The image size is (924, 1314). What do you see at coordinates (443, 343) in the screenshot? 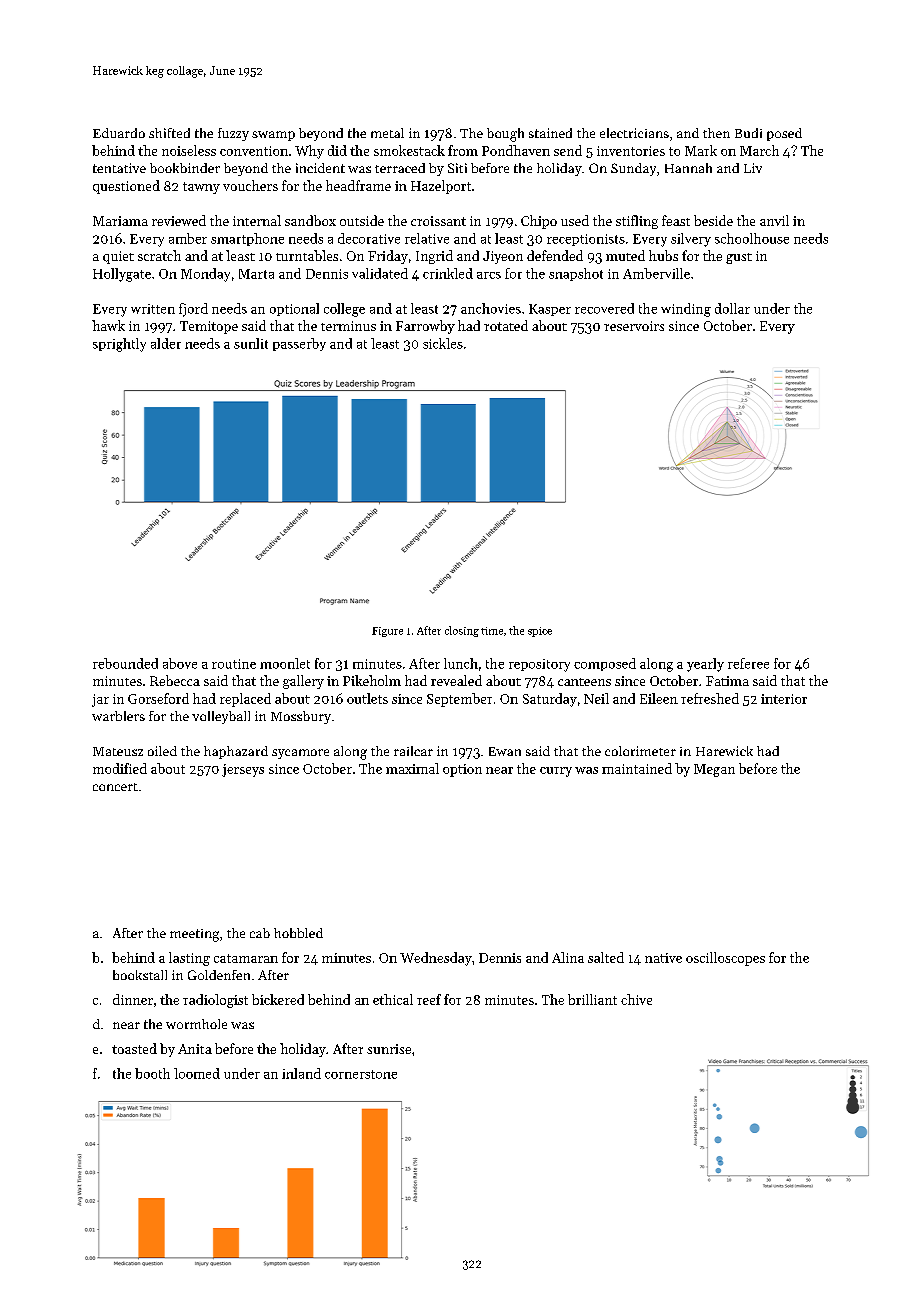
I see `sickles` at bounding box center [443, 343].
